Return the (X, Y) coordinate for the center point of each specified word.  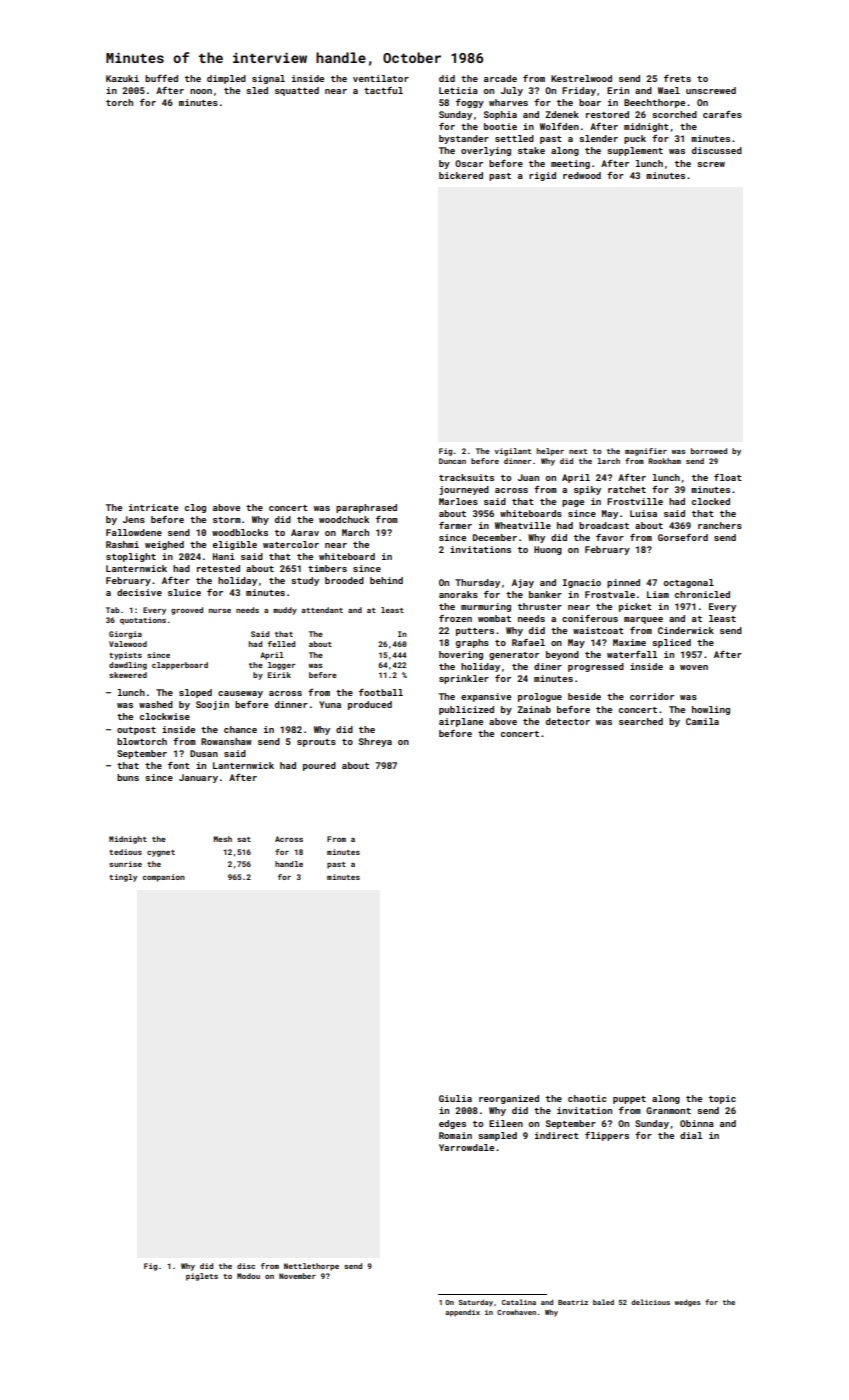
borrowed (709, 451)
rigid (542, 176)
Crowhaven (516, 1312)
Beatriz (573, 1302)
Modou (248, 1276)
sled (257, 90)
